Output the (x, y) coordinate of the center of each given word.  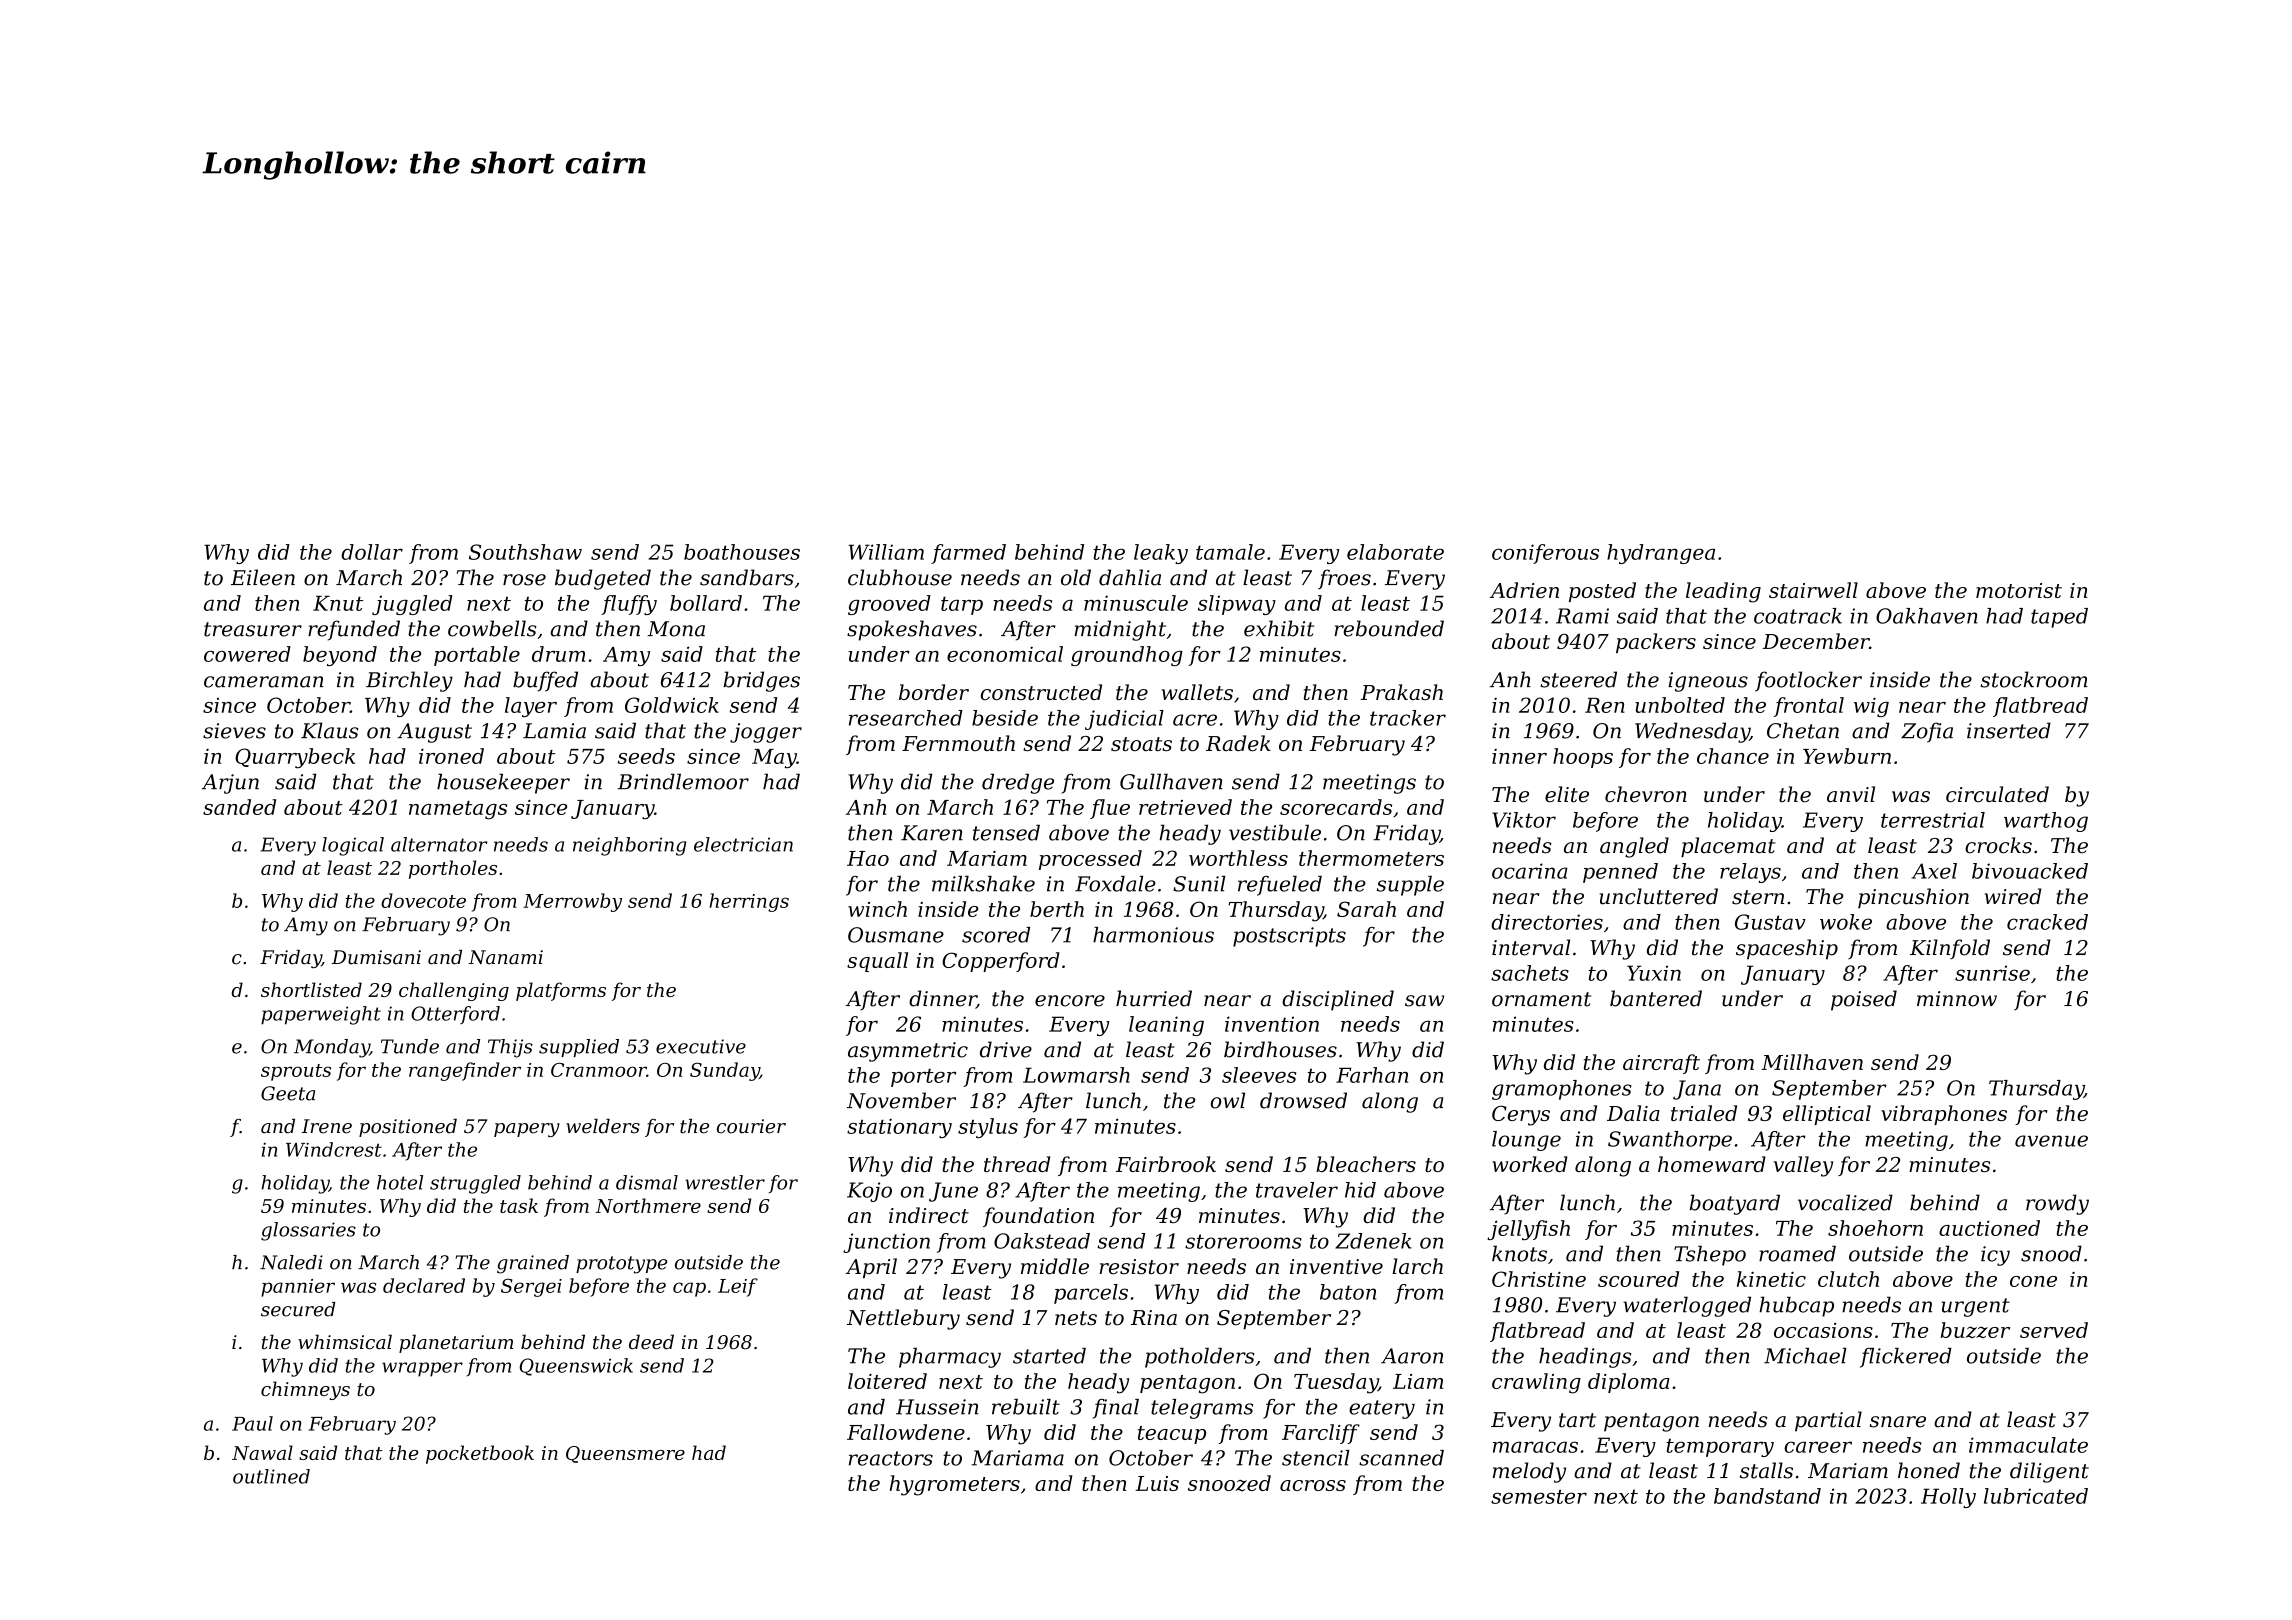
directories (1547, 922)
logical (353, 846)
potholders (1200, 1358)
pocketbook (480, 1454)
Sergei (531, 1287)
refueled (1280, 886)
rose (524, 580)
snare (1898, 1422)
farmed (968, 554)
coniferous (1545, 554)
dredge (1018, 783)
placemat (1728, 847)
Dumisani (376, 957)
